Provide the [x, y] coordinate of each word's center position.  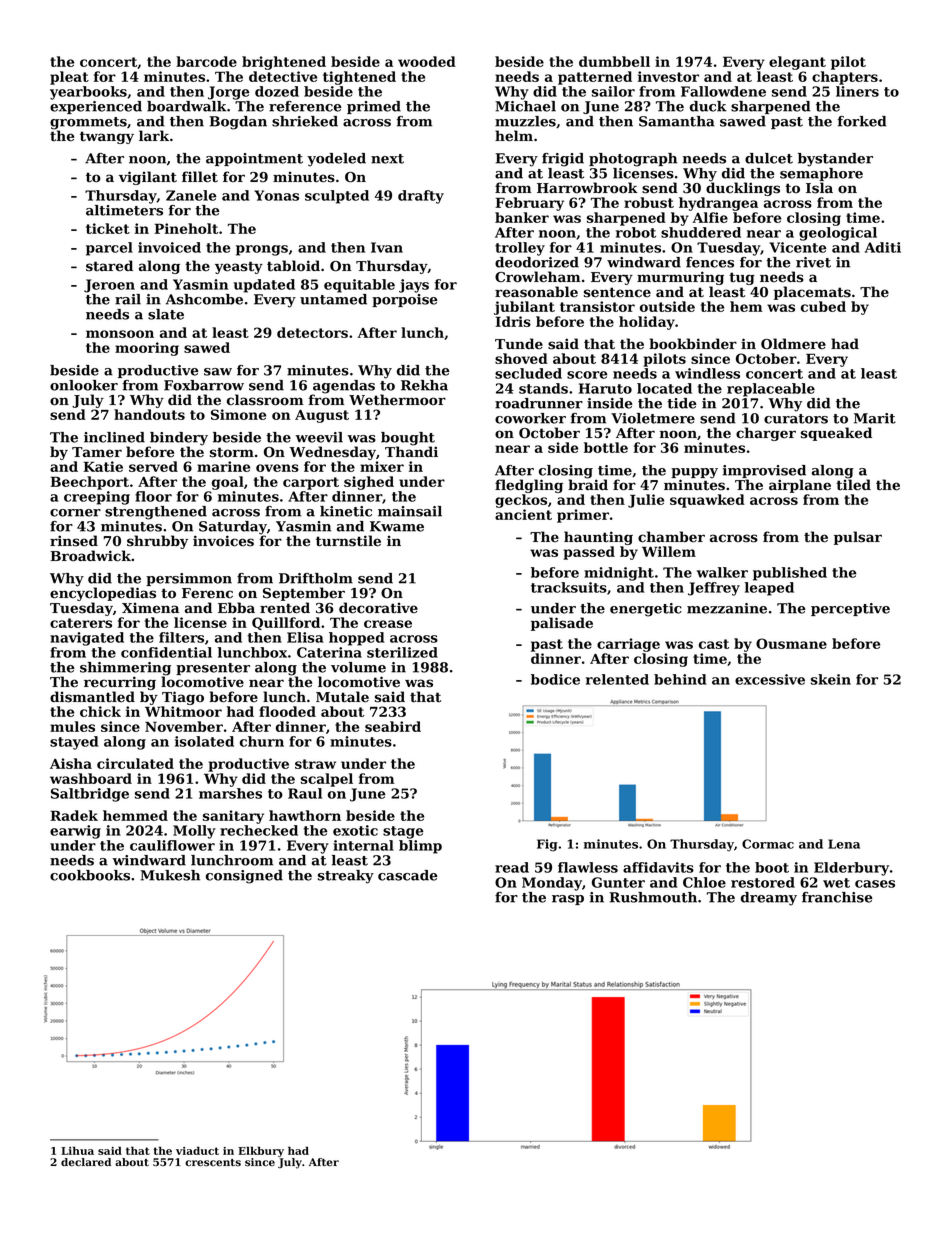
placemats [812, 293]
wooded [427, 61]
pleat [69, 78]
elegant [797, 63]
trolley [520, 249]
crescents [213, 1163]
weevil [319, 437]
